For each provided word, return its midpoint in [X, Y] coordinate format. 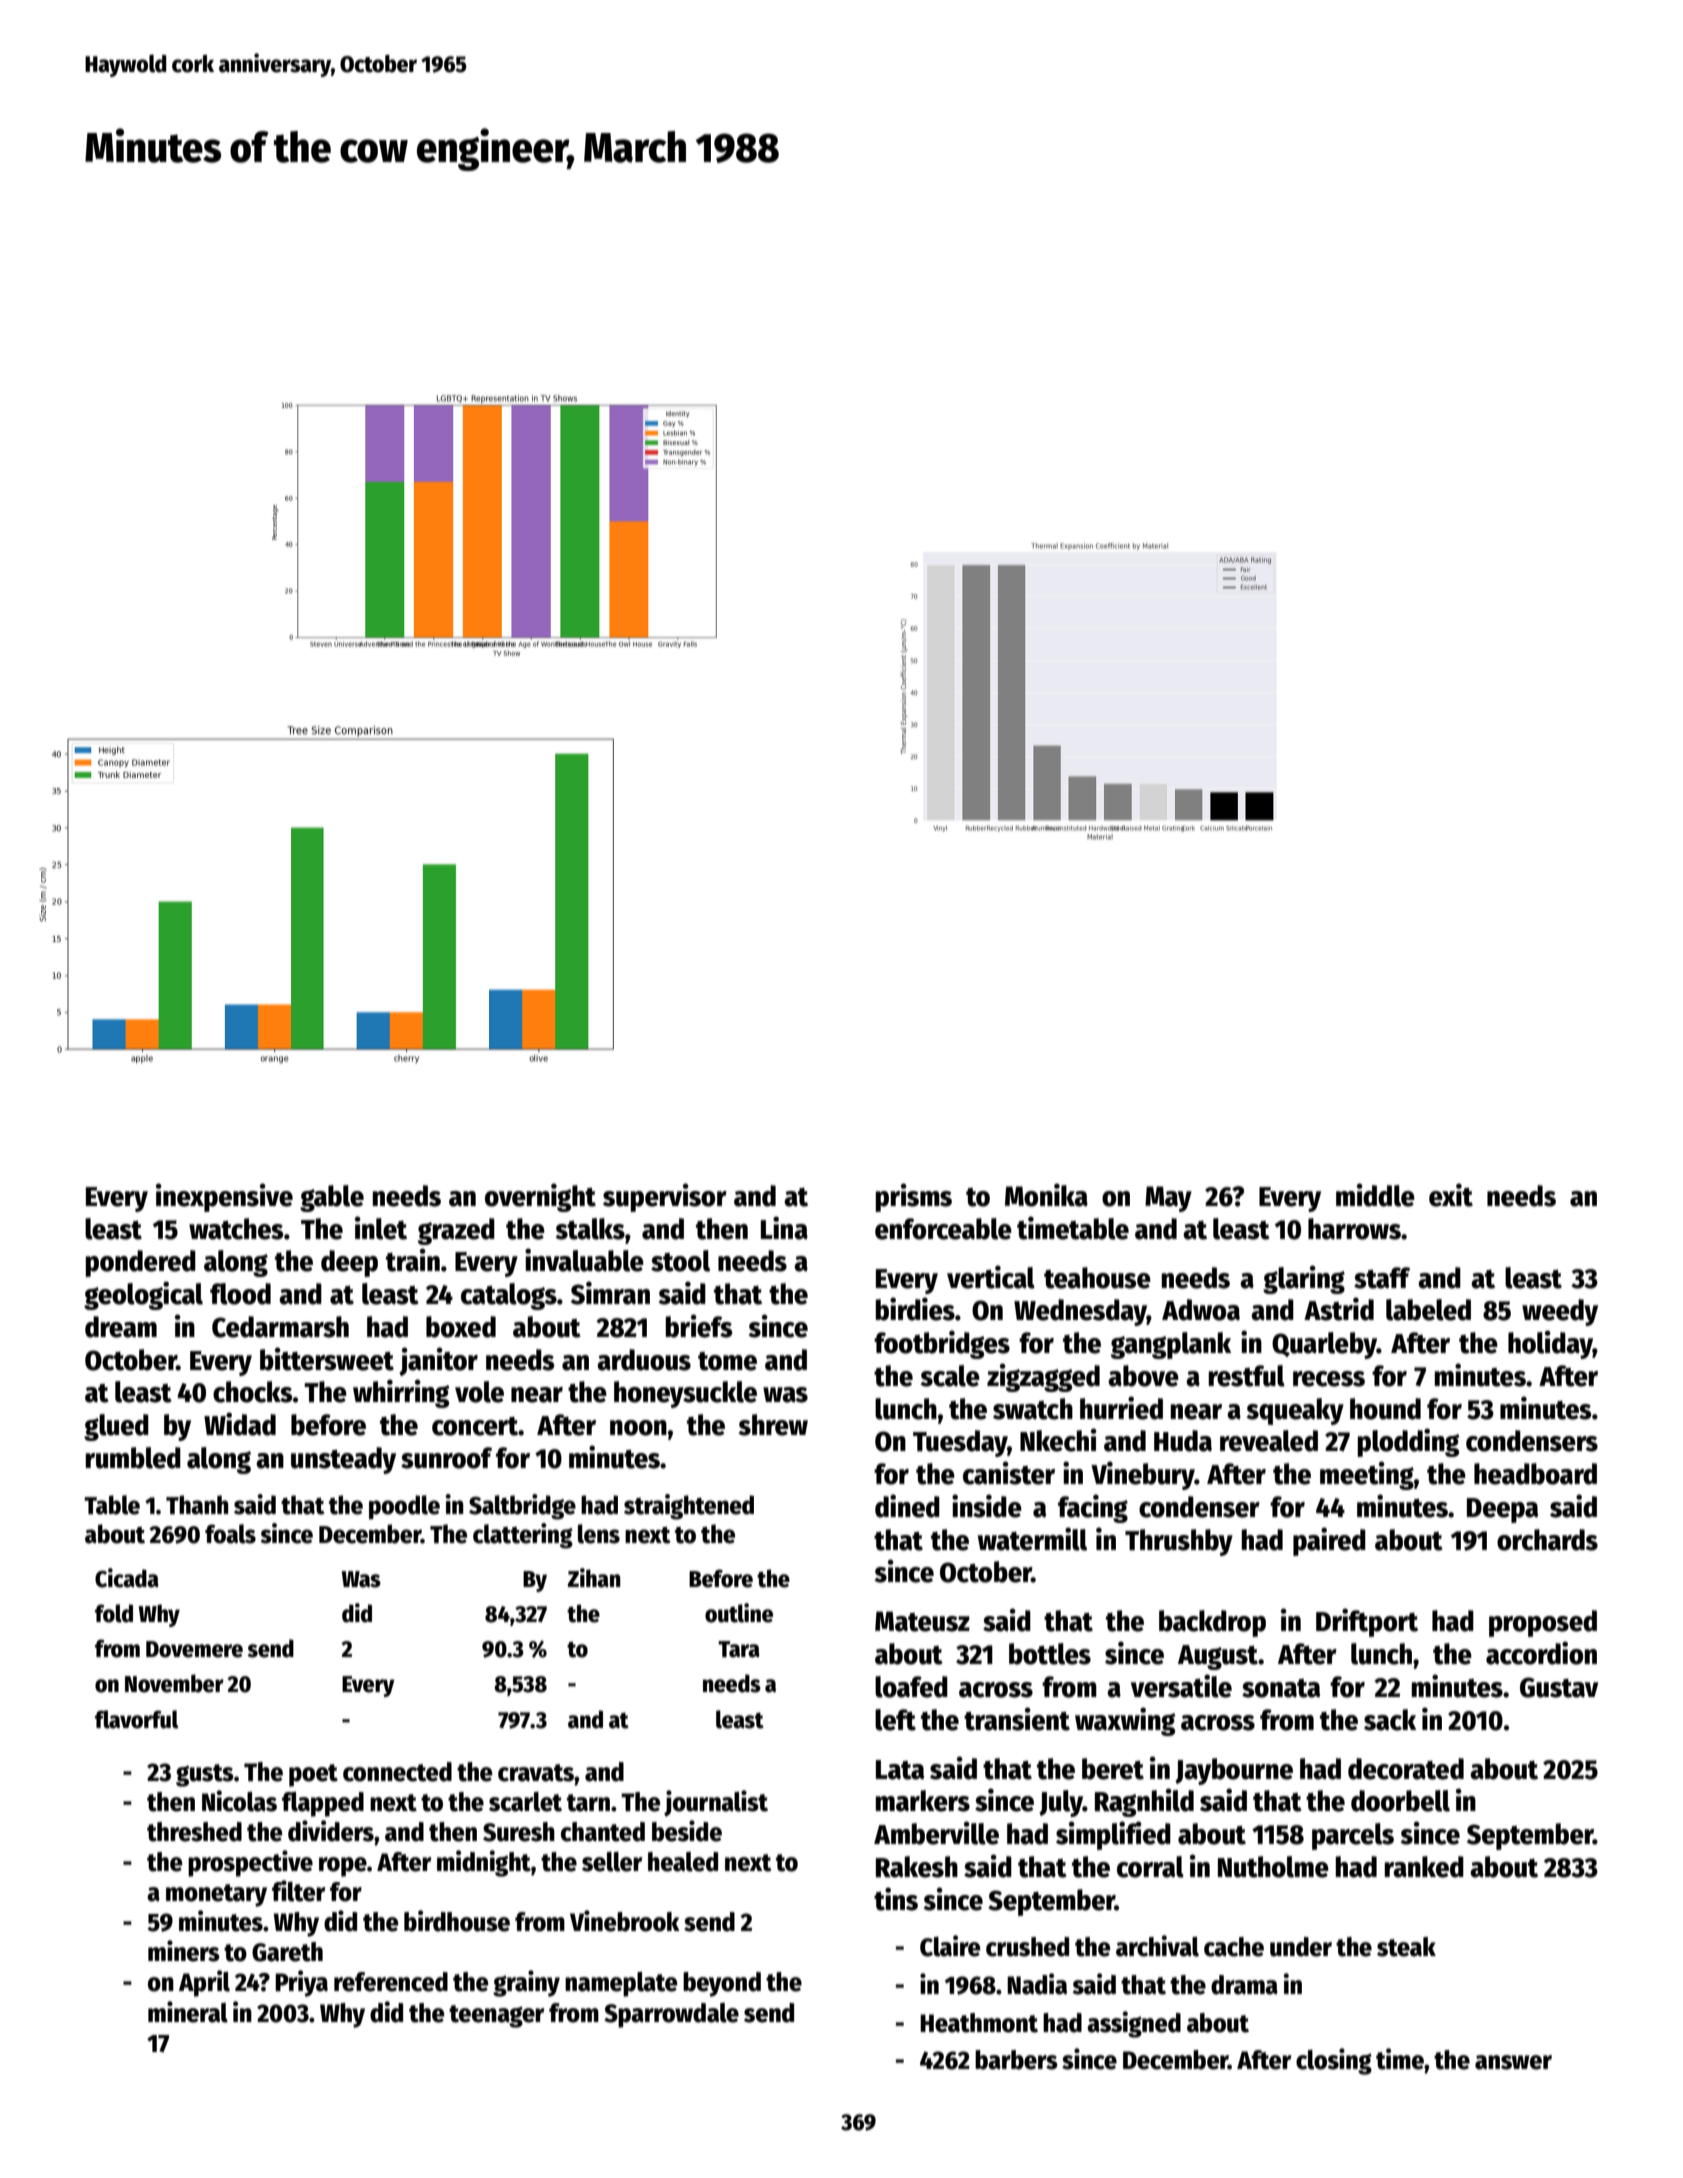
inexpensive [224, 1197]
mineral [188, 2012]
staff [1382, 1278]
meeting [1367, 1475]
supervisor [665, 1197]
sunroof [446, 1458]
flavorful [136, 1719]
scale [950, 1376]
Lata [900, 1770]
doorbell [1400, 1801]
